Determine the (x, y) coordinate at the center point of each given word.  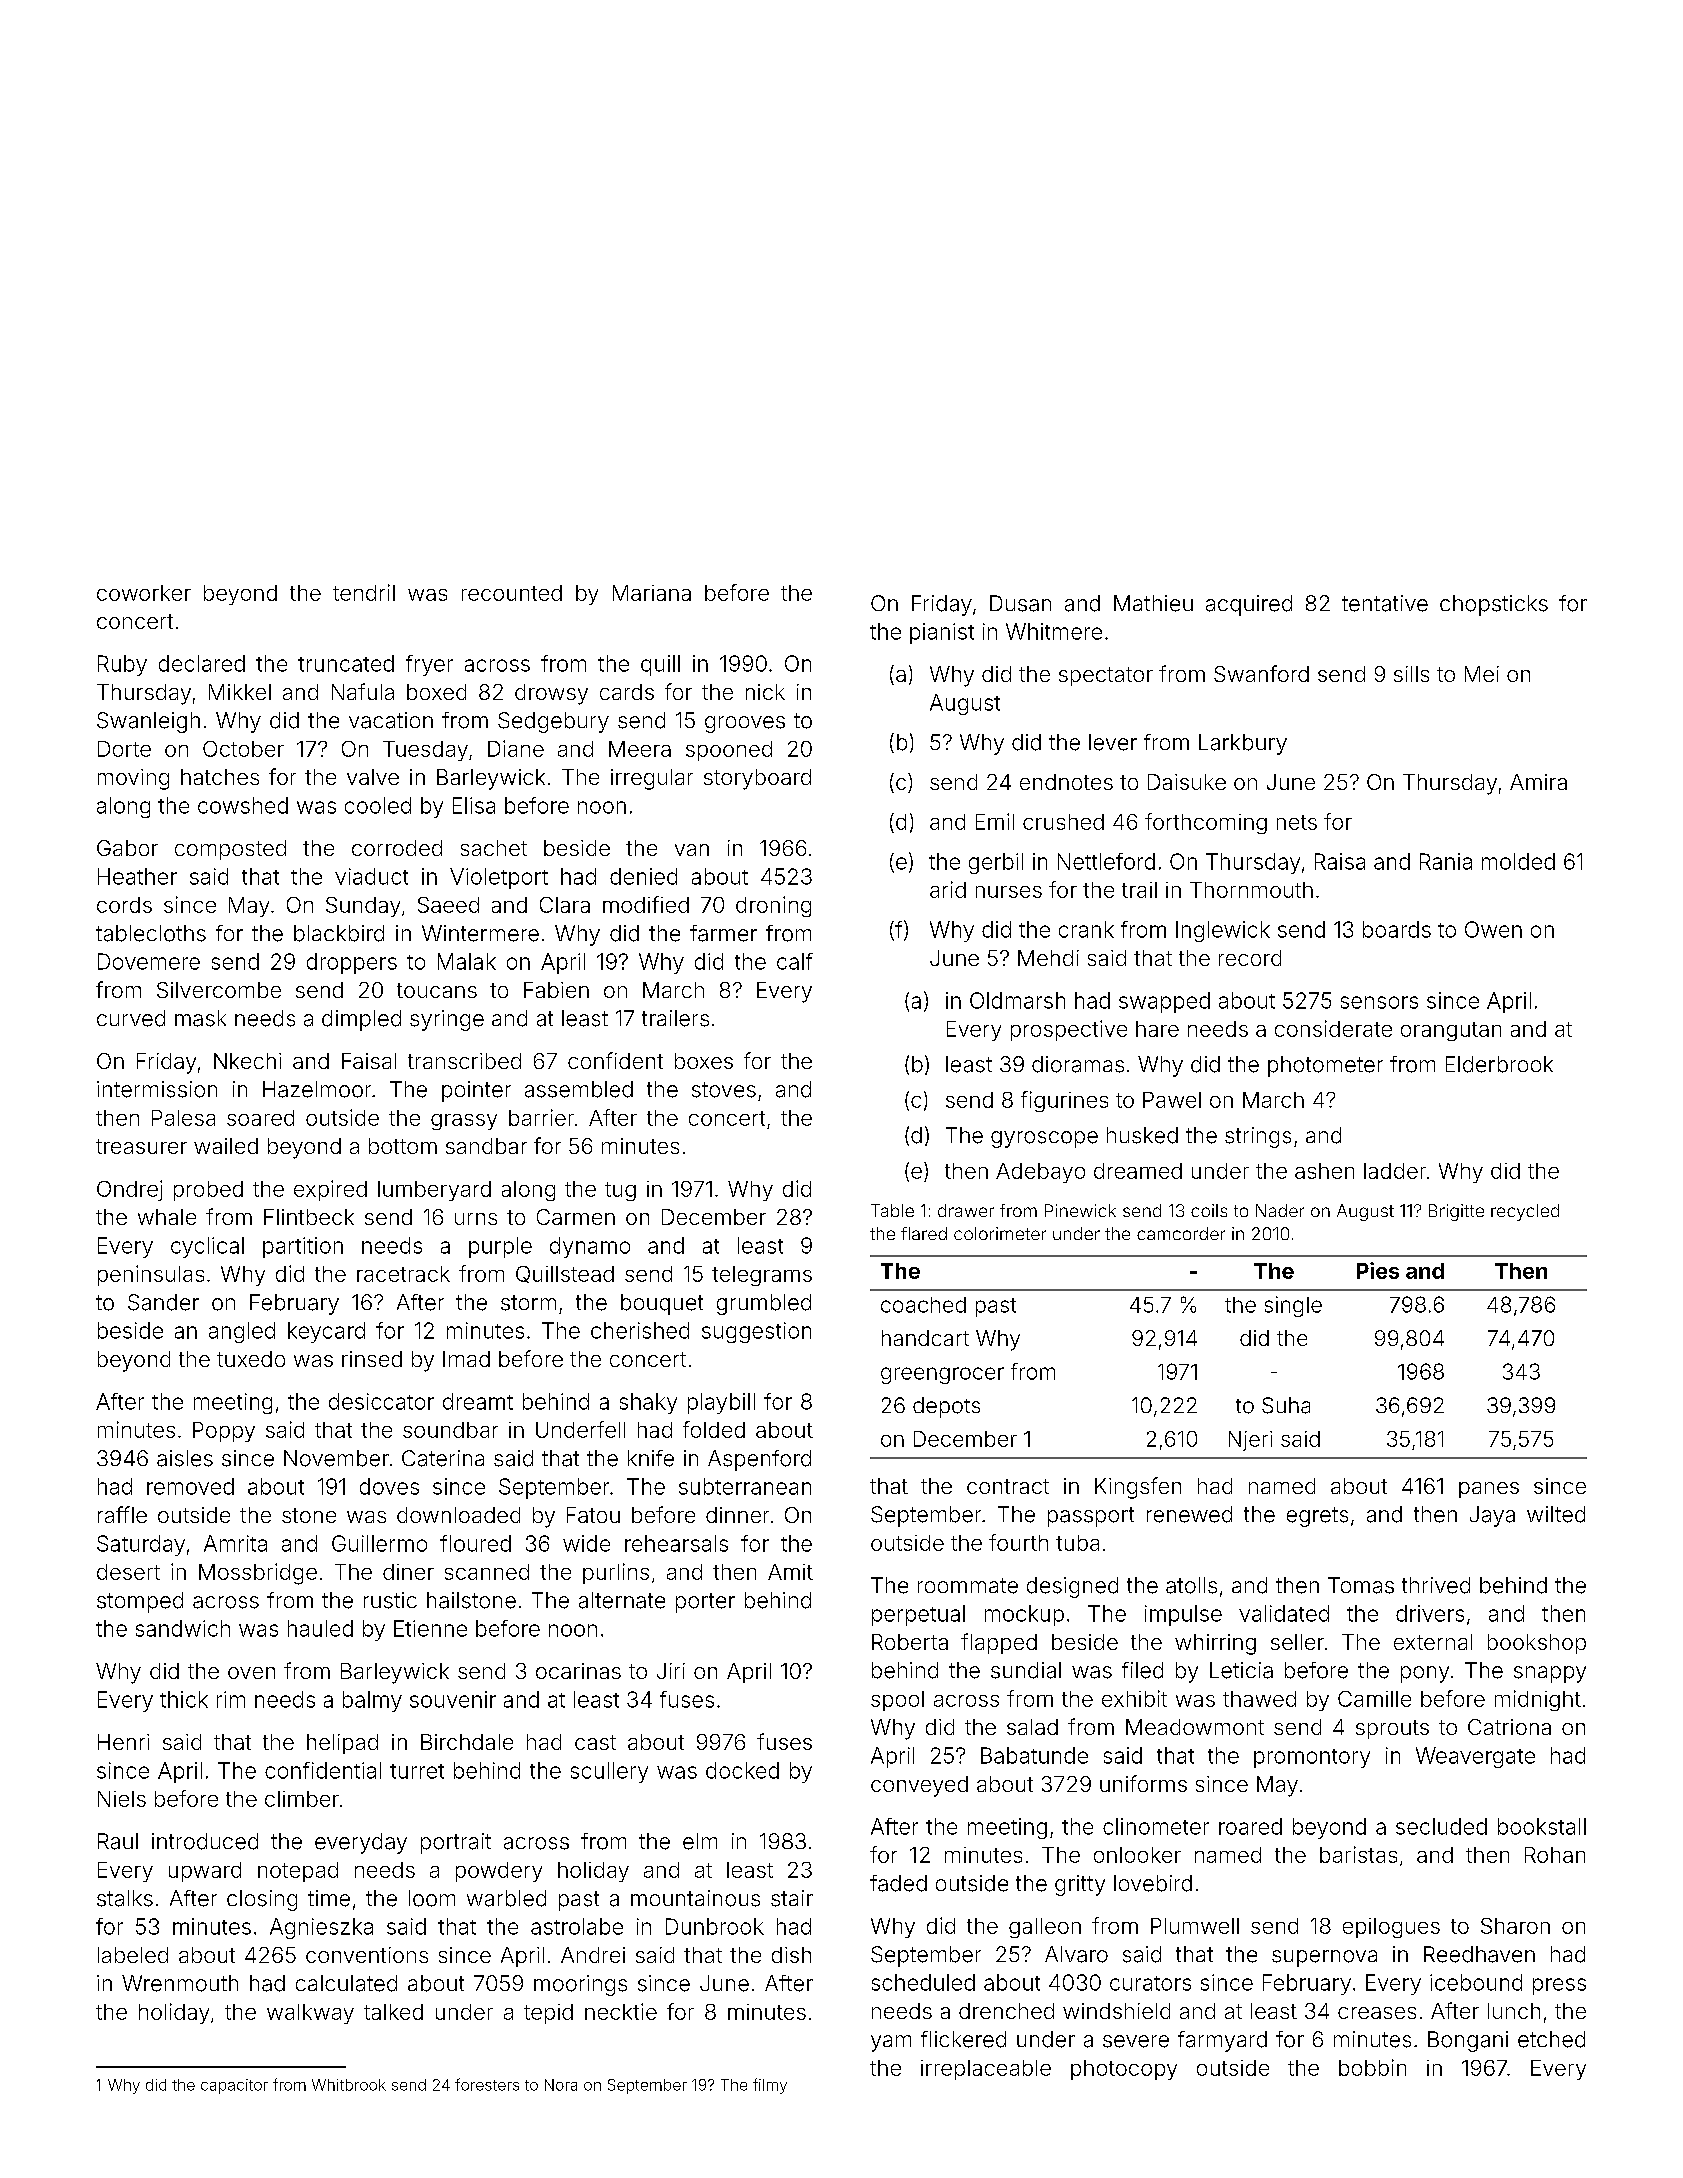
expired (330, 1190)
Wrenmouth (180, 1983)
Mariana (652, 593)
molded (1518, 861)
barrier (541, 1117)
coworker (144, 593)
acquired (1249, 605)
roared (1250, 1826)
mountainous (695, 1898)
